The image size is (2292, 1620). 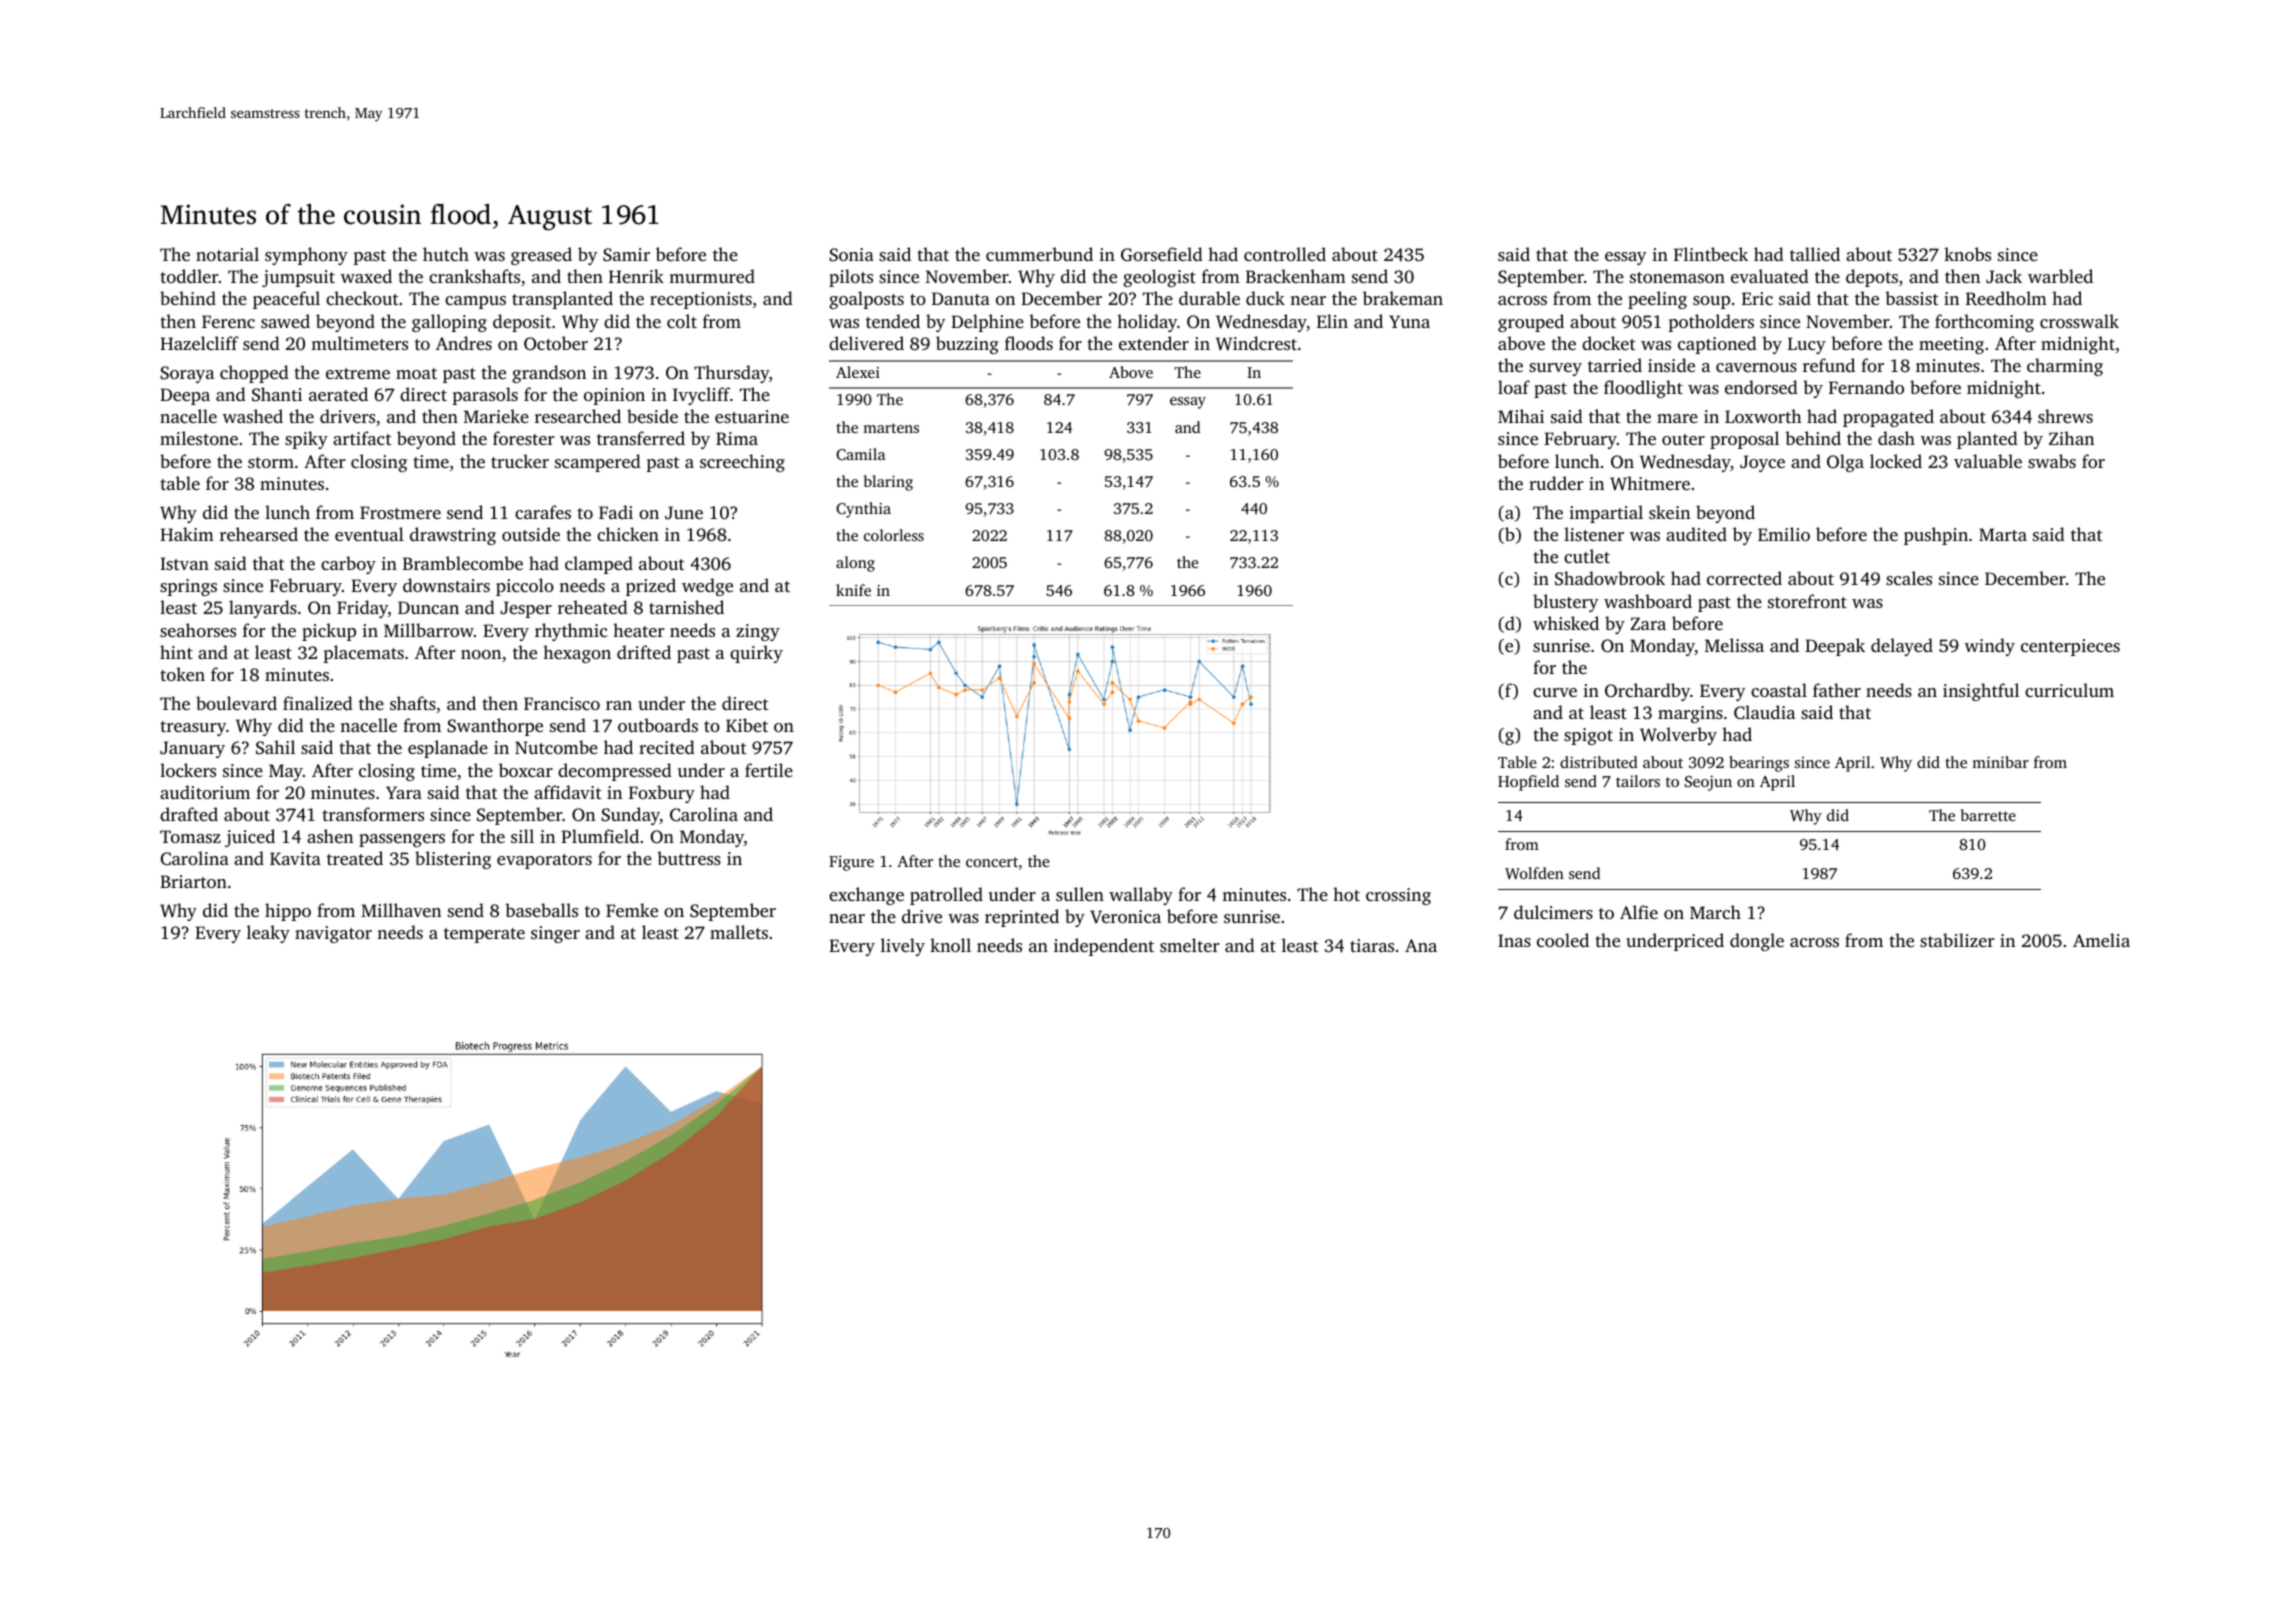 What do you see at coordinates (1711, 302) in the document?
I see `soup` at bounding box center [1711, 302].
